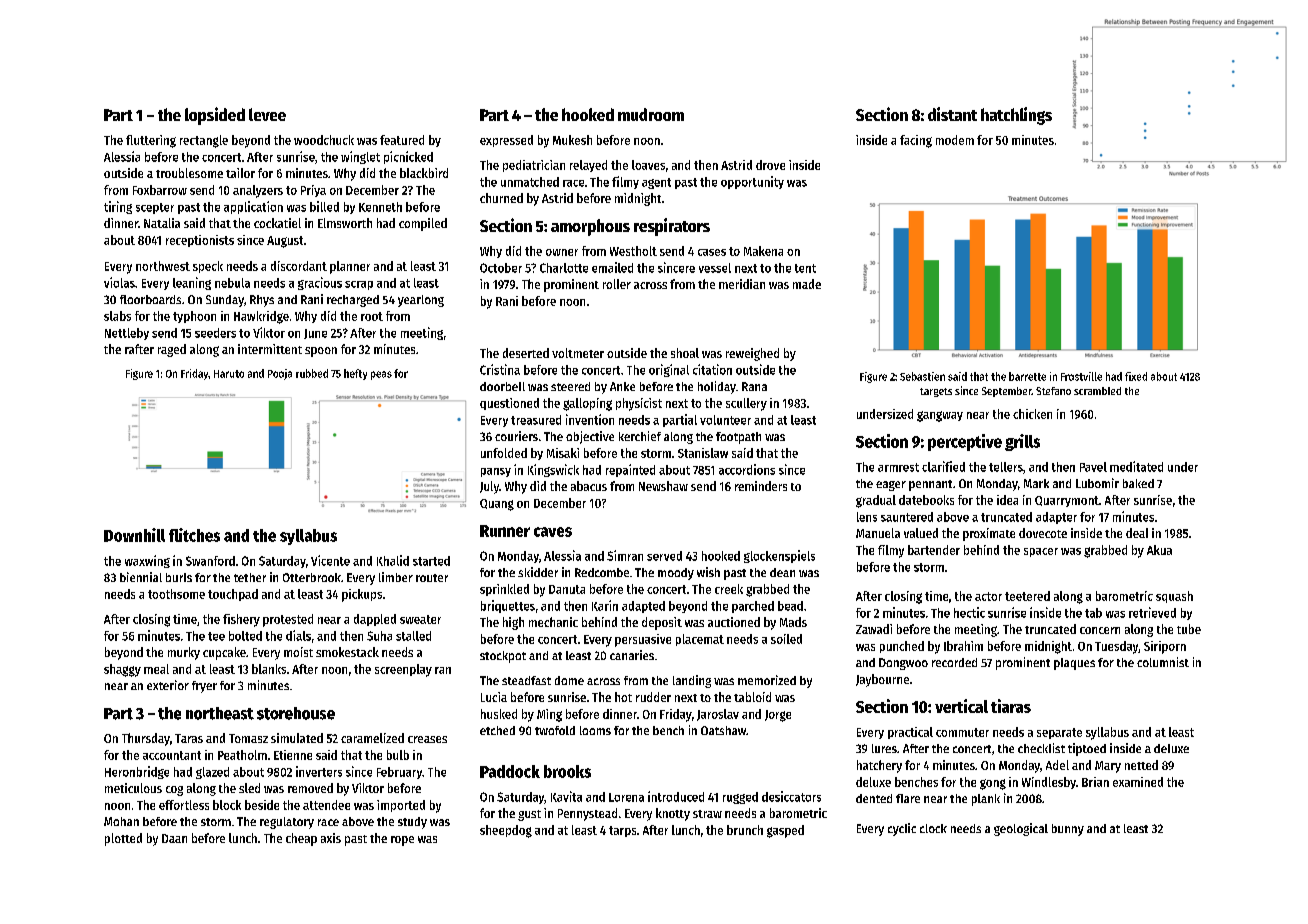 The width and height of the page is (1308, 924). I want to click on sauntered, so click(907, 517).
